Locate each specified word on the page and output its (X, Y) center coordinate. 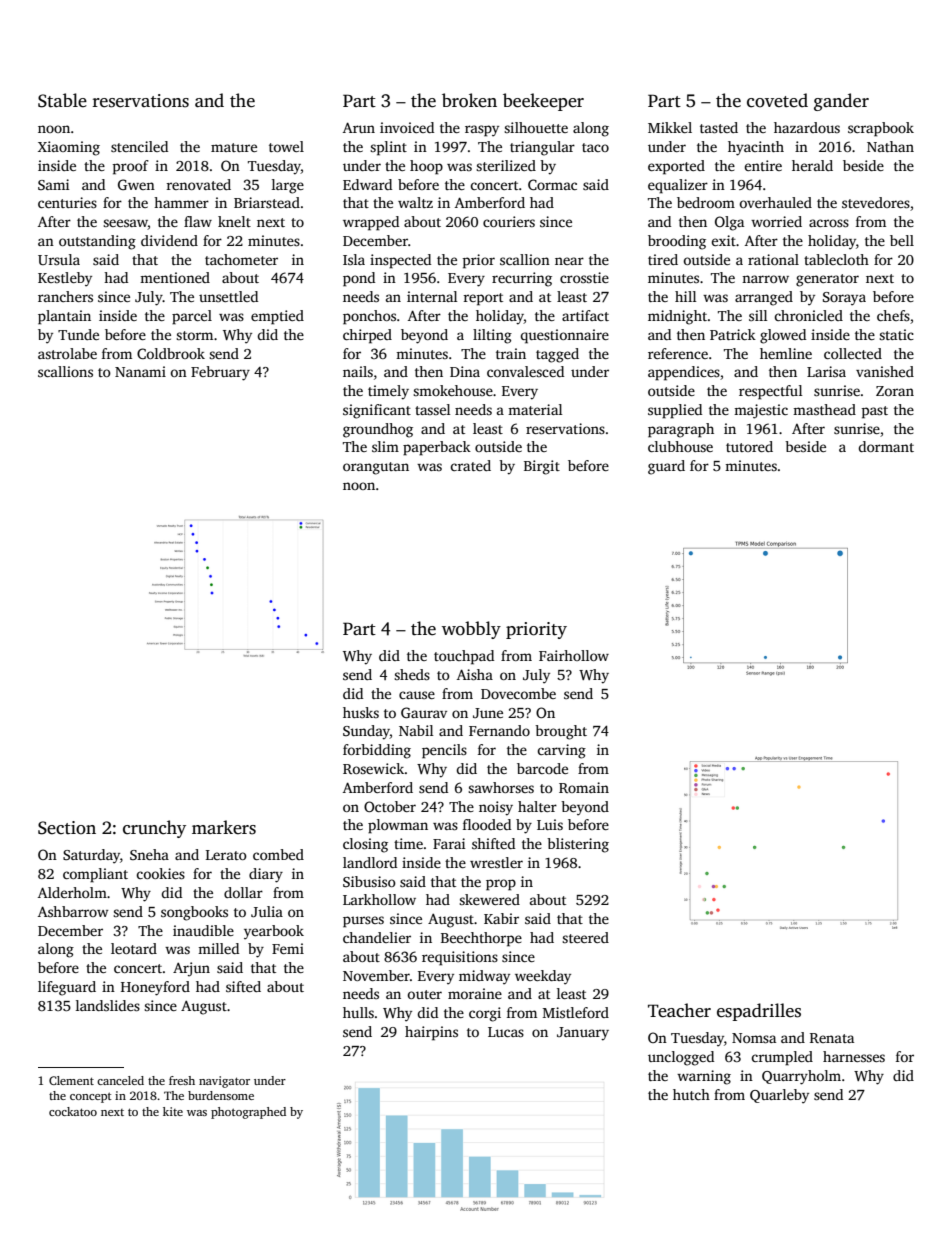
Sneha (149, 854)
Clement (71, 1080)
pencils (444, 751)
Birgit (542, 467)
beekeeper (543, 102)
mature (234, 147)
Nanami (140, 371)
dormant (886, 446)
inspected (400, 261)
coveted (777, 100)
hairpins (431, 1033)
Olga (729, 223)
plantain (64, 317)
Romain (584, 787)
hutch (691, 1094)
